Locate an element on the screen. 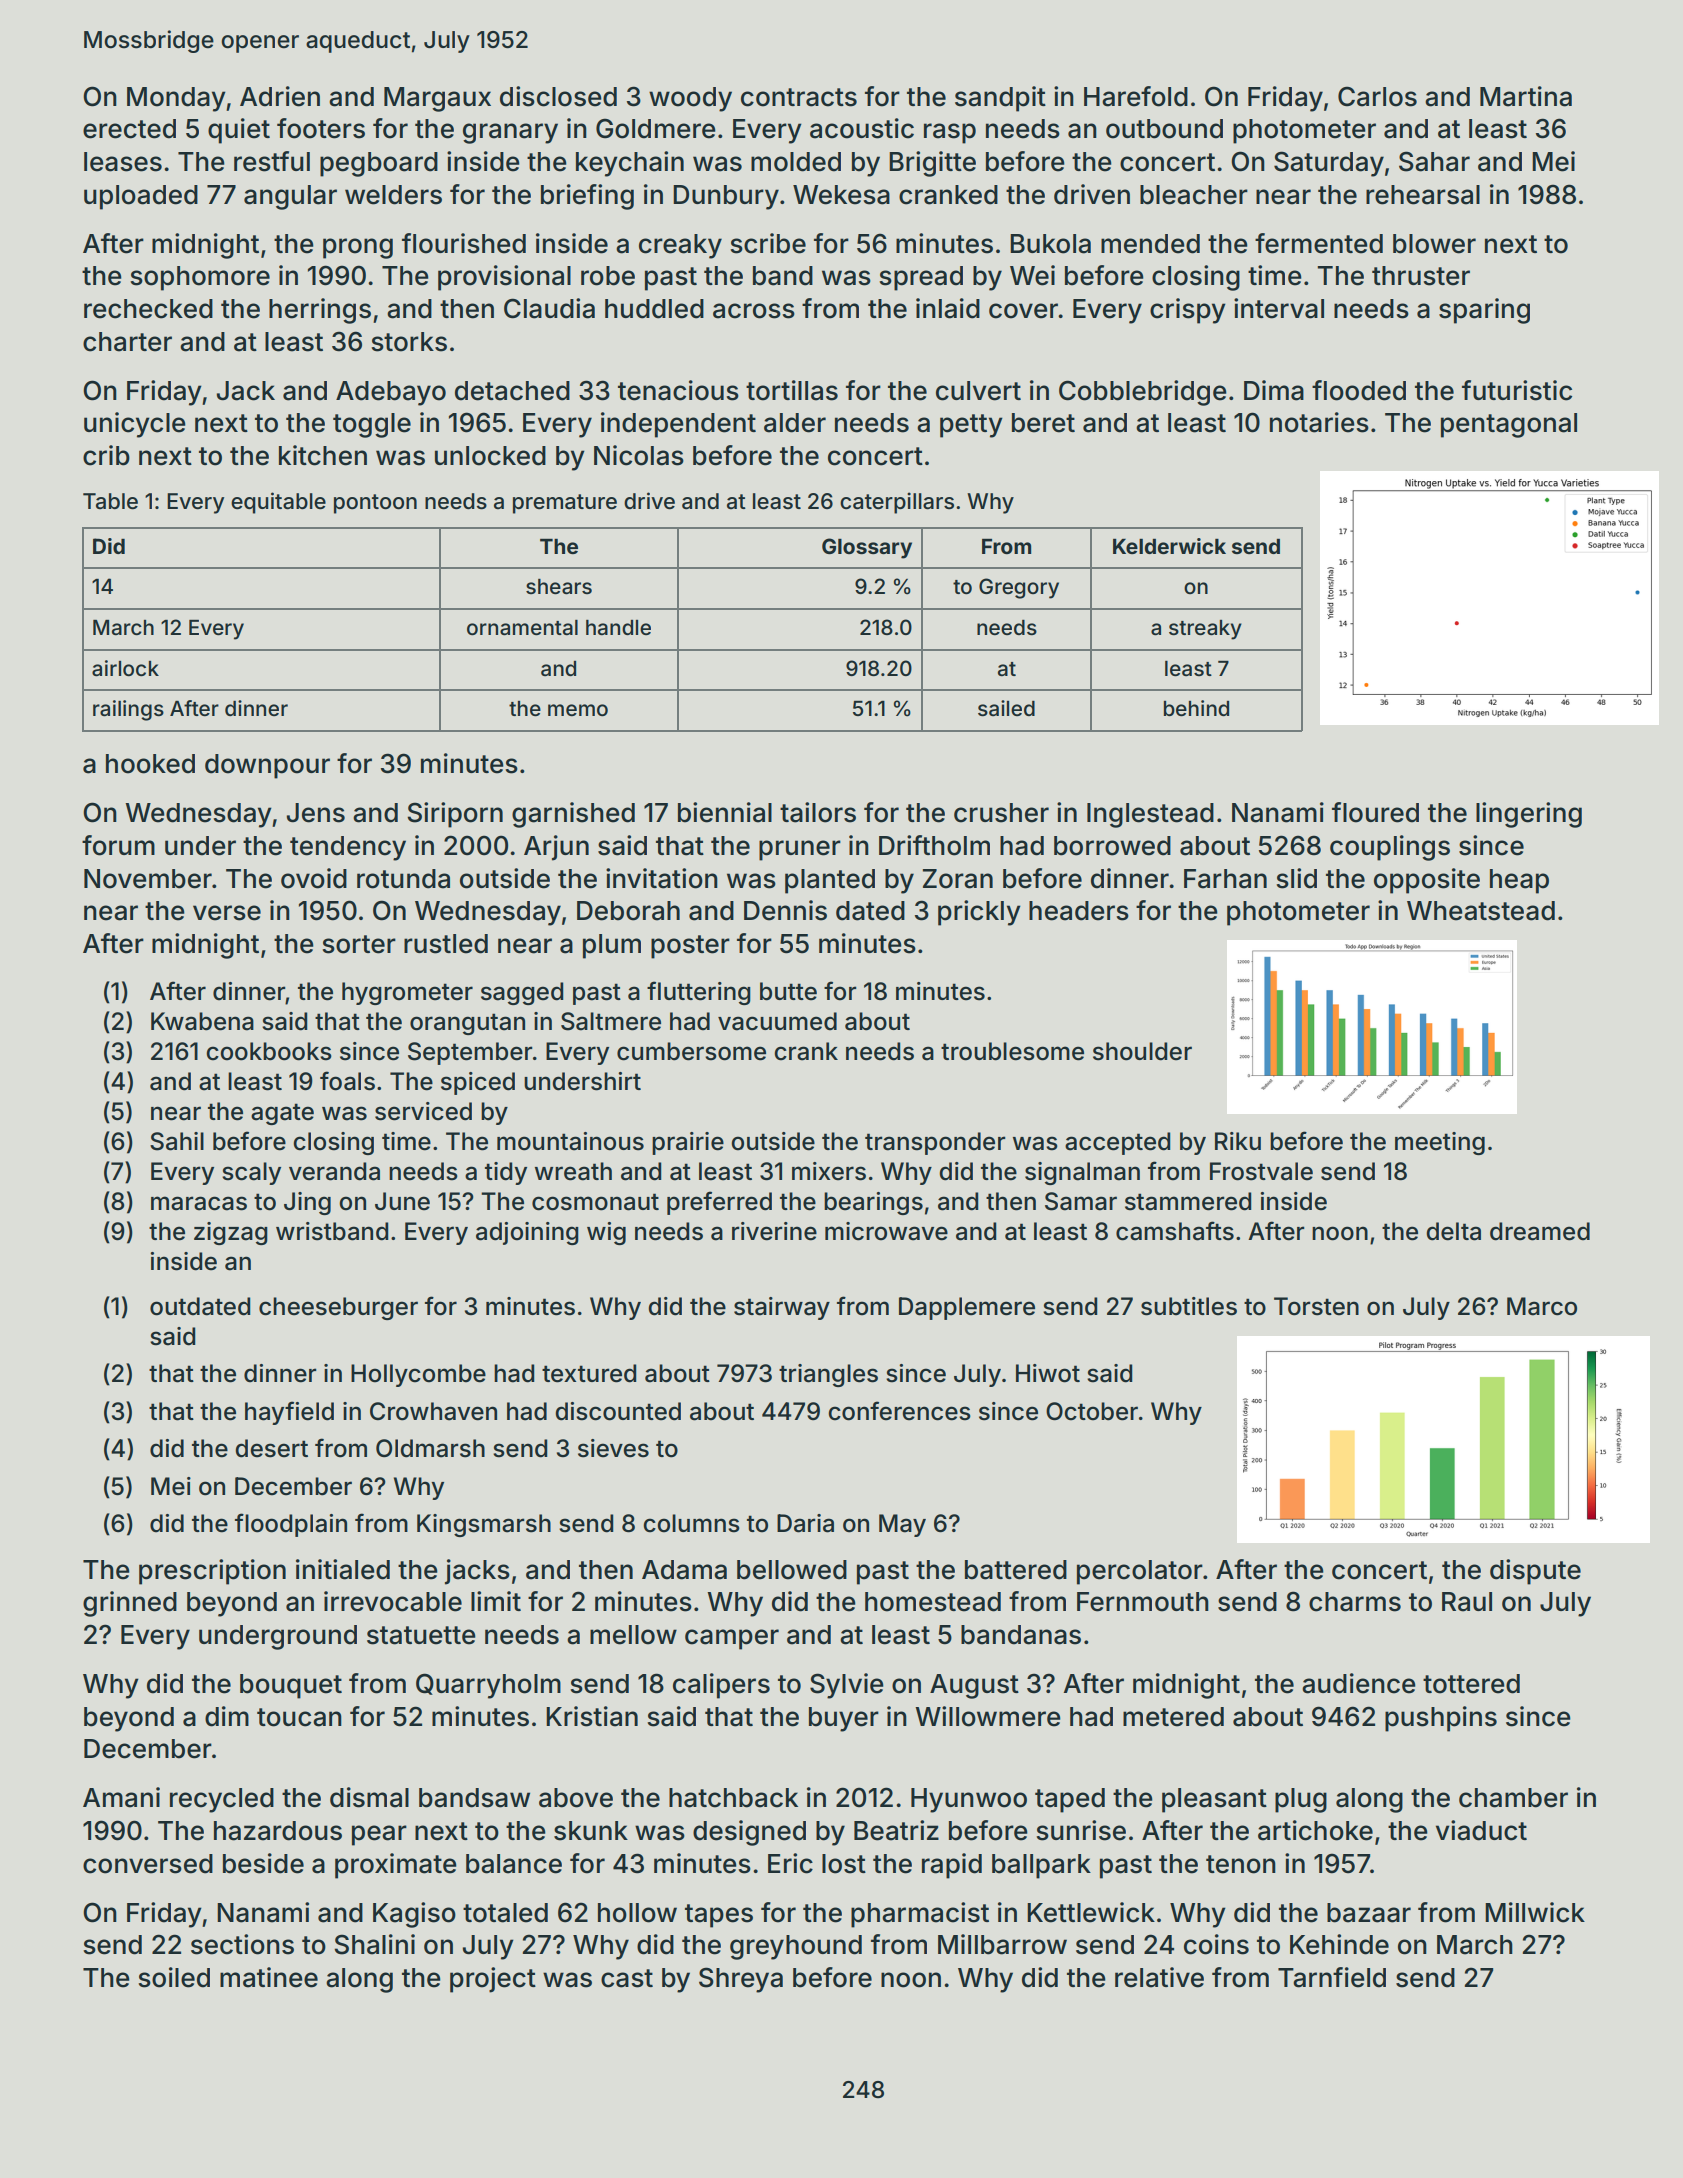 This screenshot has height=2178, width=1683. Kwabena is located at coordinates (202, 1021).
